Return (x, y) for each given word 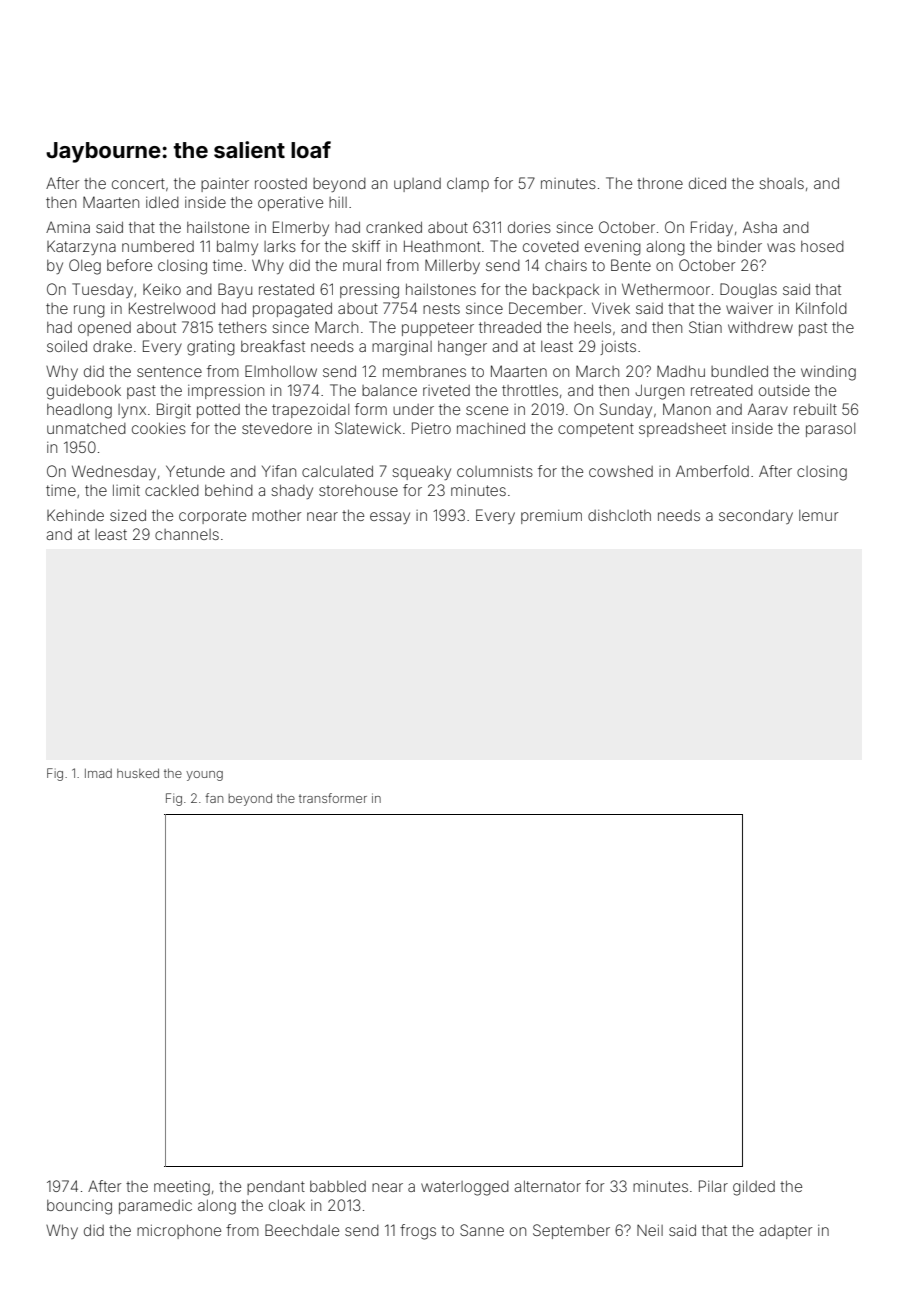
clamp (468, 185)
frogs (418, 1232)
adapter (785, 1232)
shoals (781, 183)
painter (225, 185)
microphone (179, 1231)
